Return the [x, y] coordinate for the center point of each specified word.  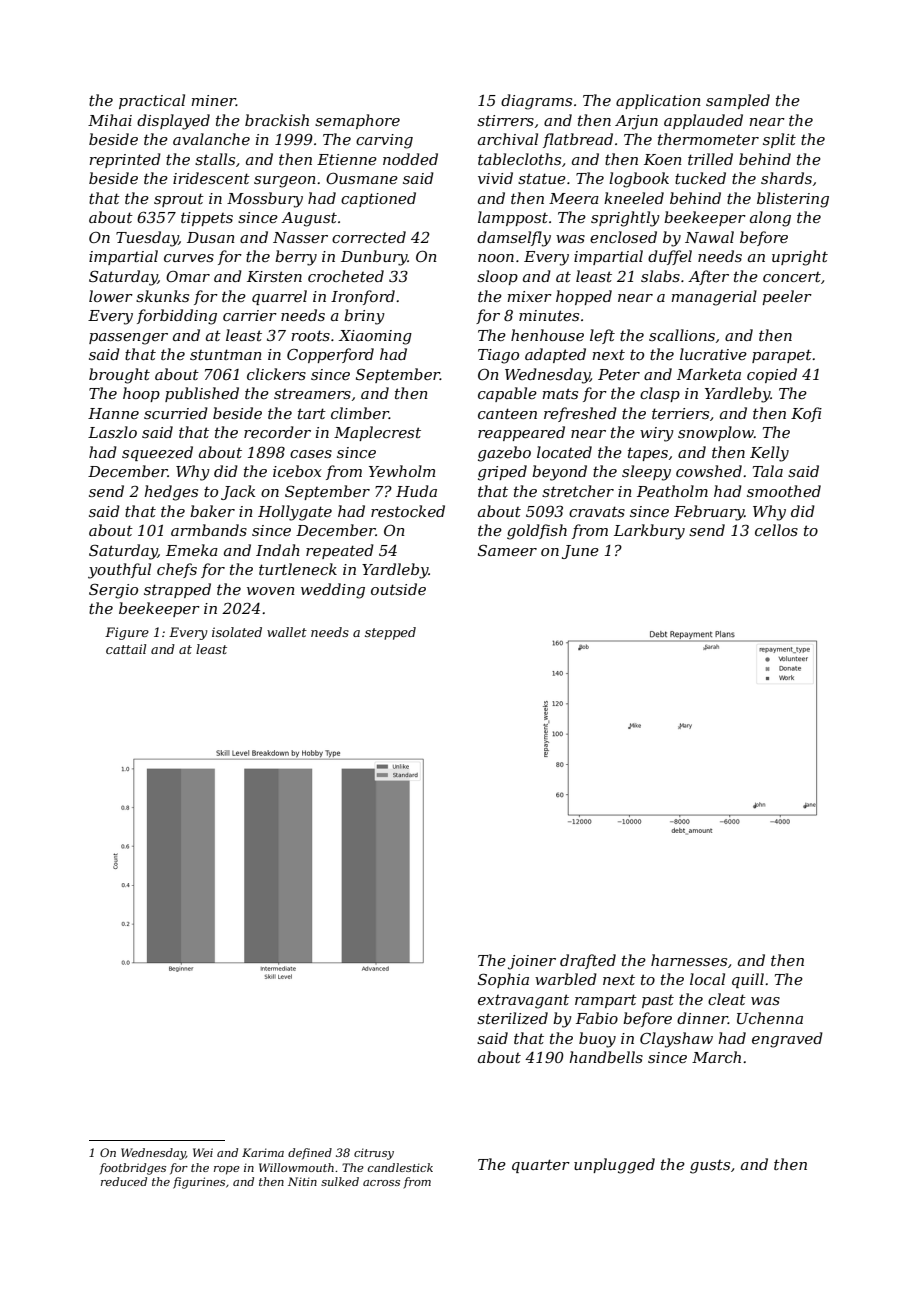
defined [310, 1154]
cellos [776, 530]
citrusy [374, 1154]
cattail [126, 649]
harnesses [689, 960]
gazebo [504, 454]
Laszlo [112, 432]
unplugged [614, 1166]
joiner [532, 962]
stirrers [505, 120]
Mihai [110, 120]
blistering [793, 200]
